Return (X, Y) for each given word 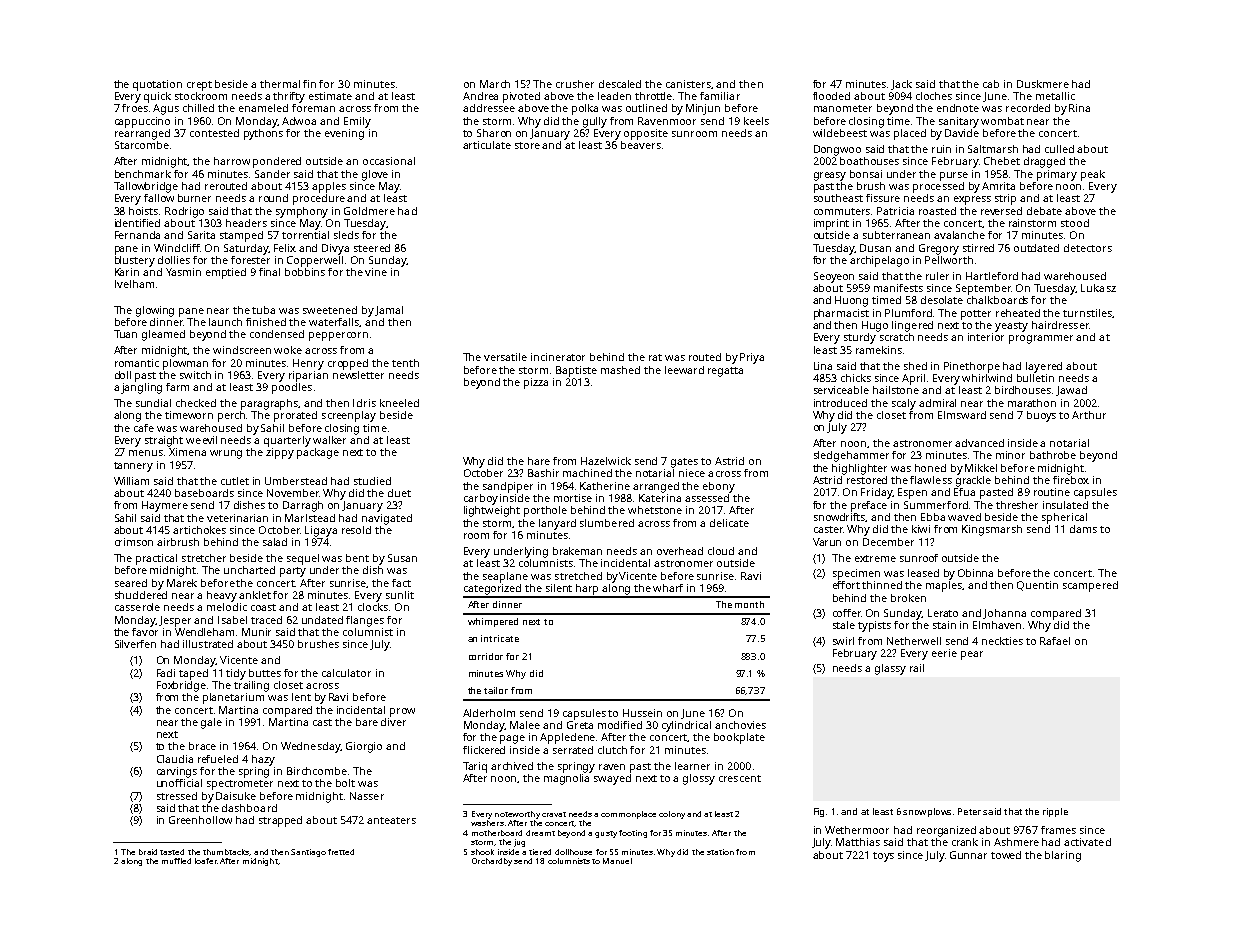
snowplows (927, 812)
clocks (373, 607)
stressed (177, 796)
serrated (573, 750)
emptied (226, 273)
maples (944, 586)
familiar (720, 96)
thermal (280, 84)
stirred (978, 248)
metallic (1055, 96)
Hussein (642, 713)
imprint (831, 224)
